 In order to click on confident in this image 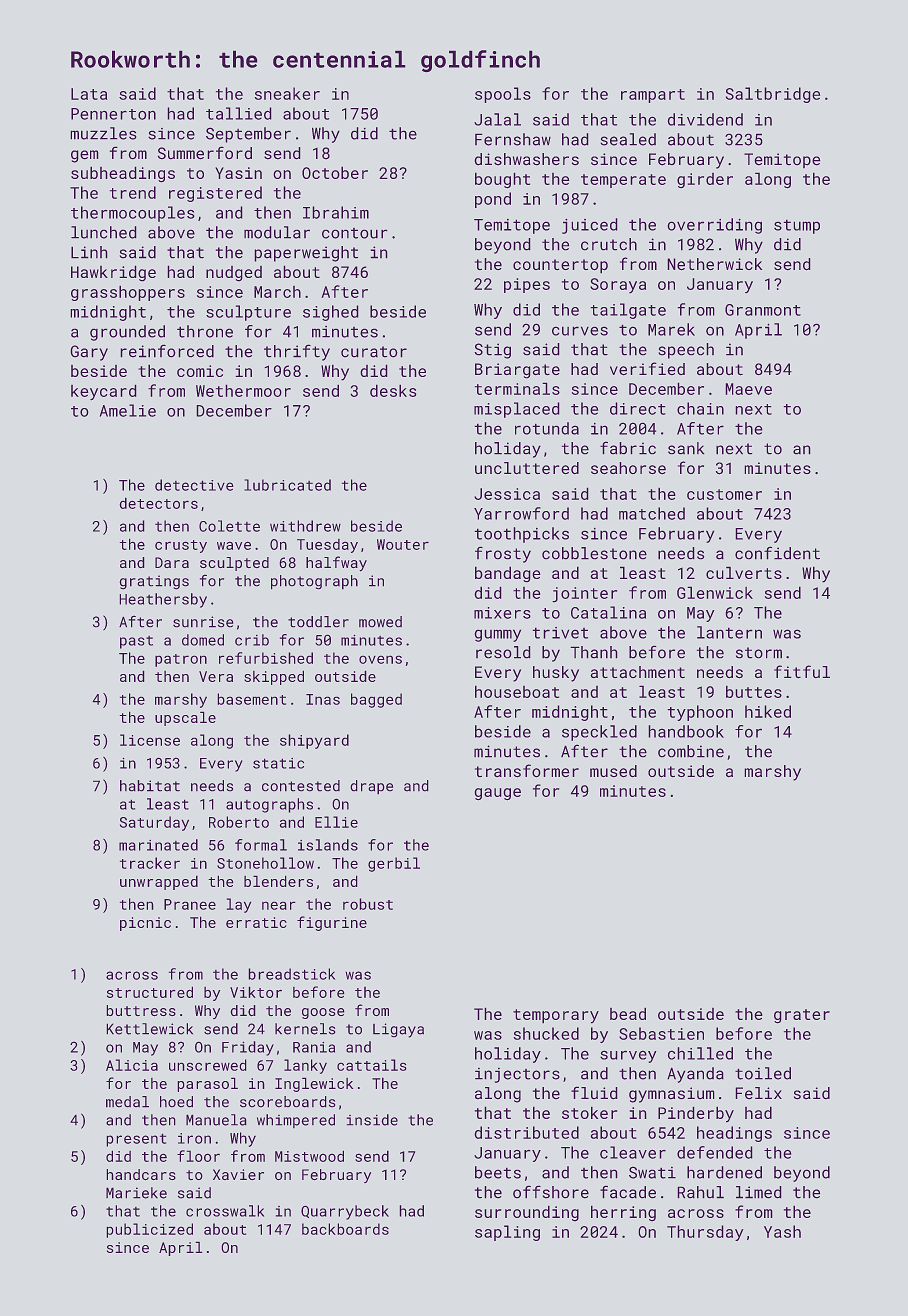, I will do `click(777, 553)`.
